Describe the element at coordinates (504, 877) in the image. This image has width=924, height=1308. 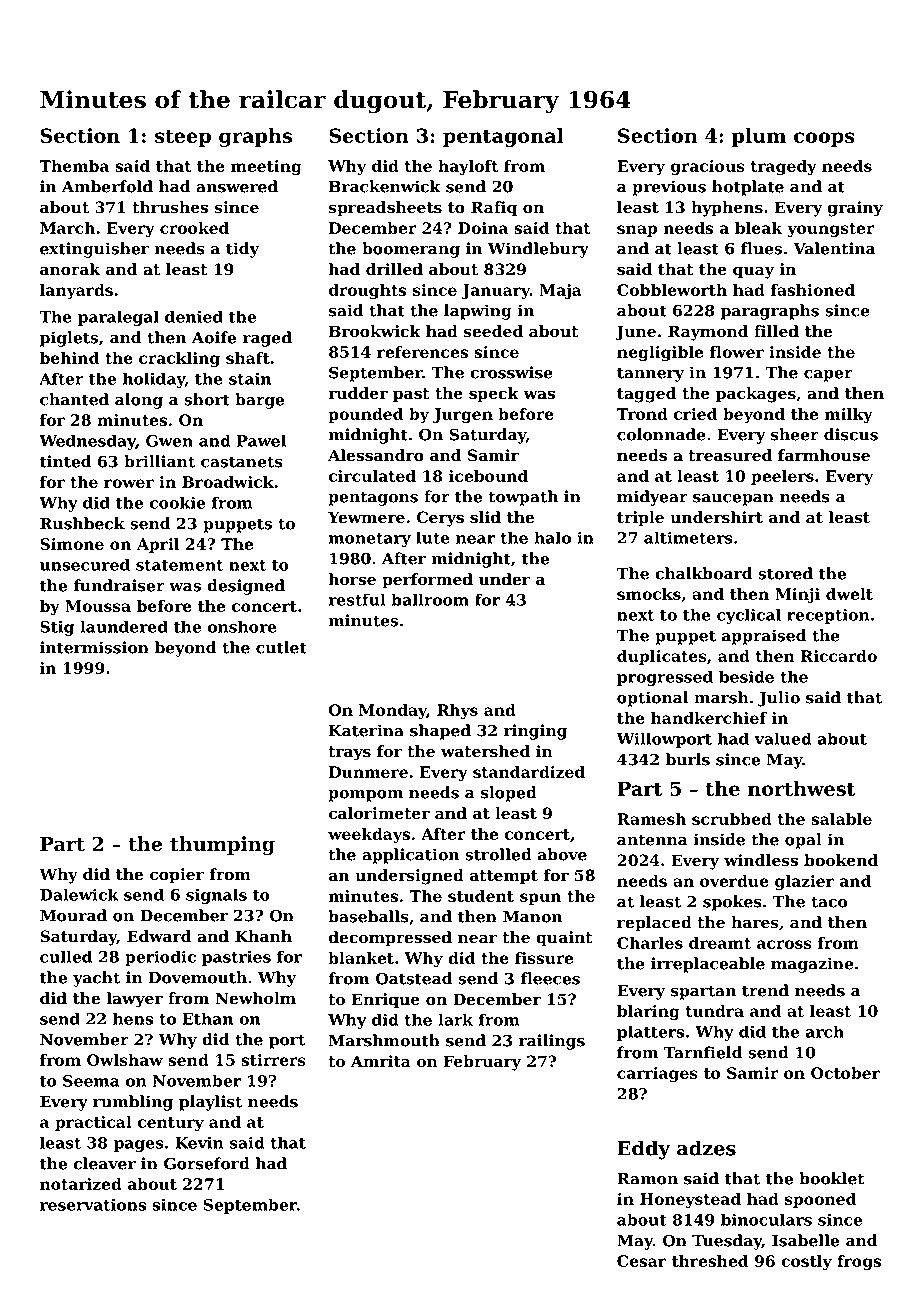
I see `attempt` at that location.
